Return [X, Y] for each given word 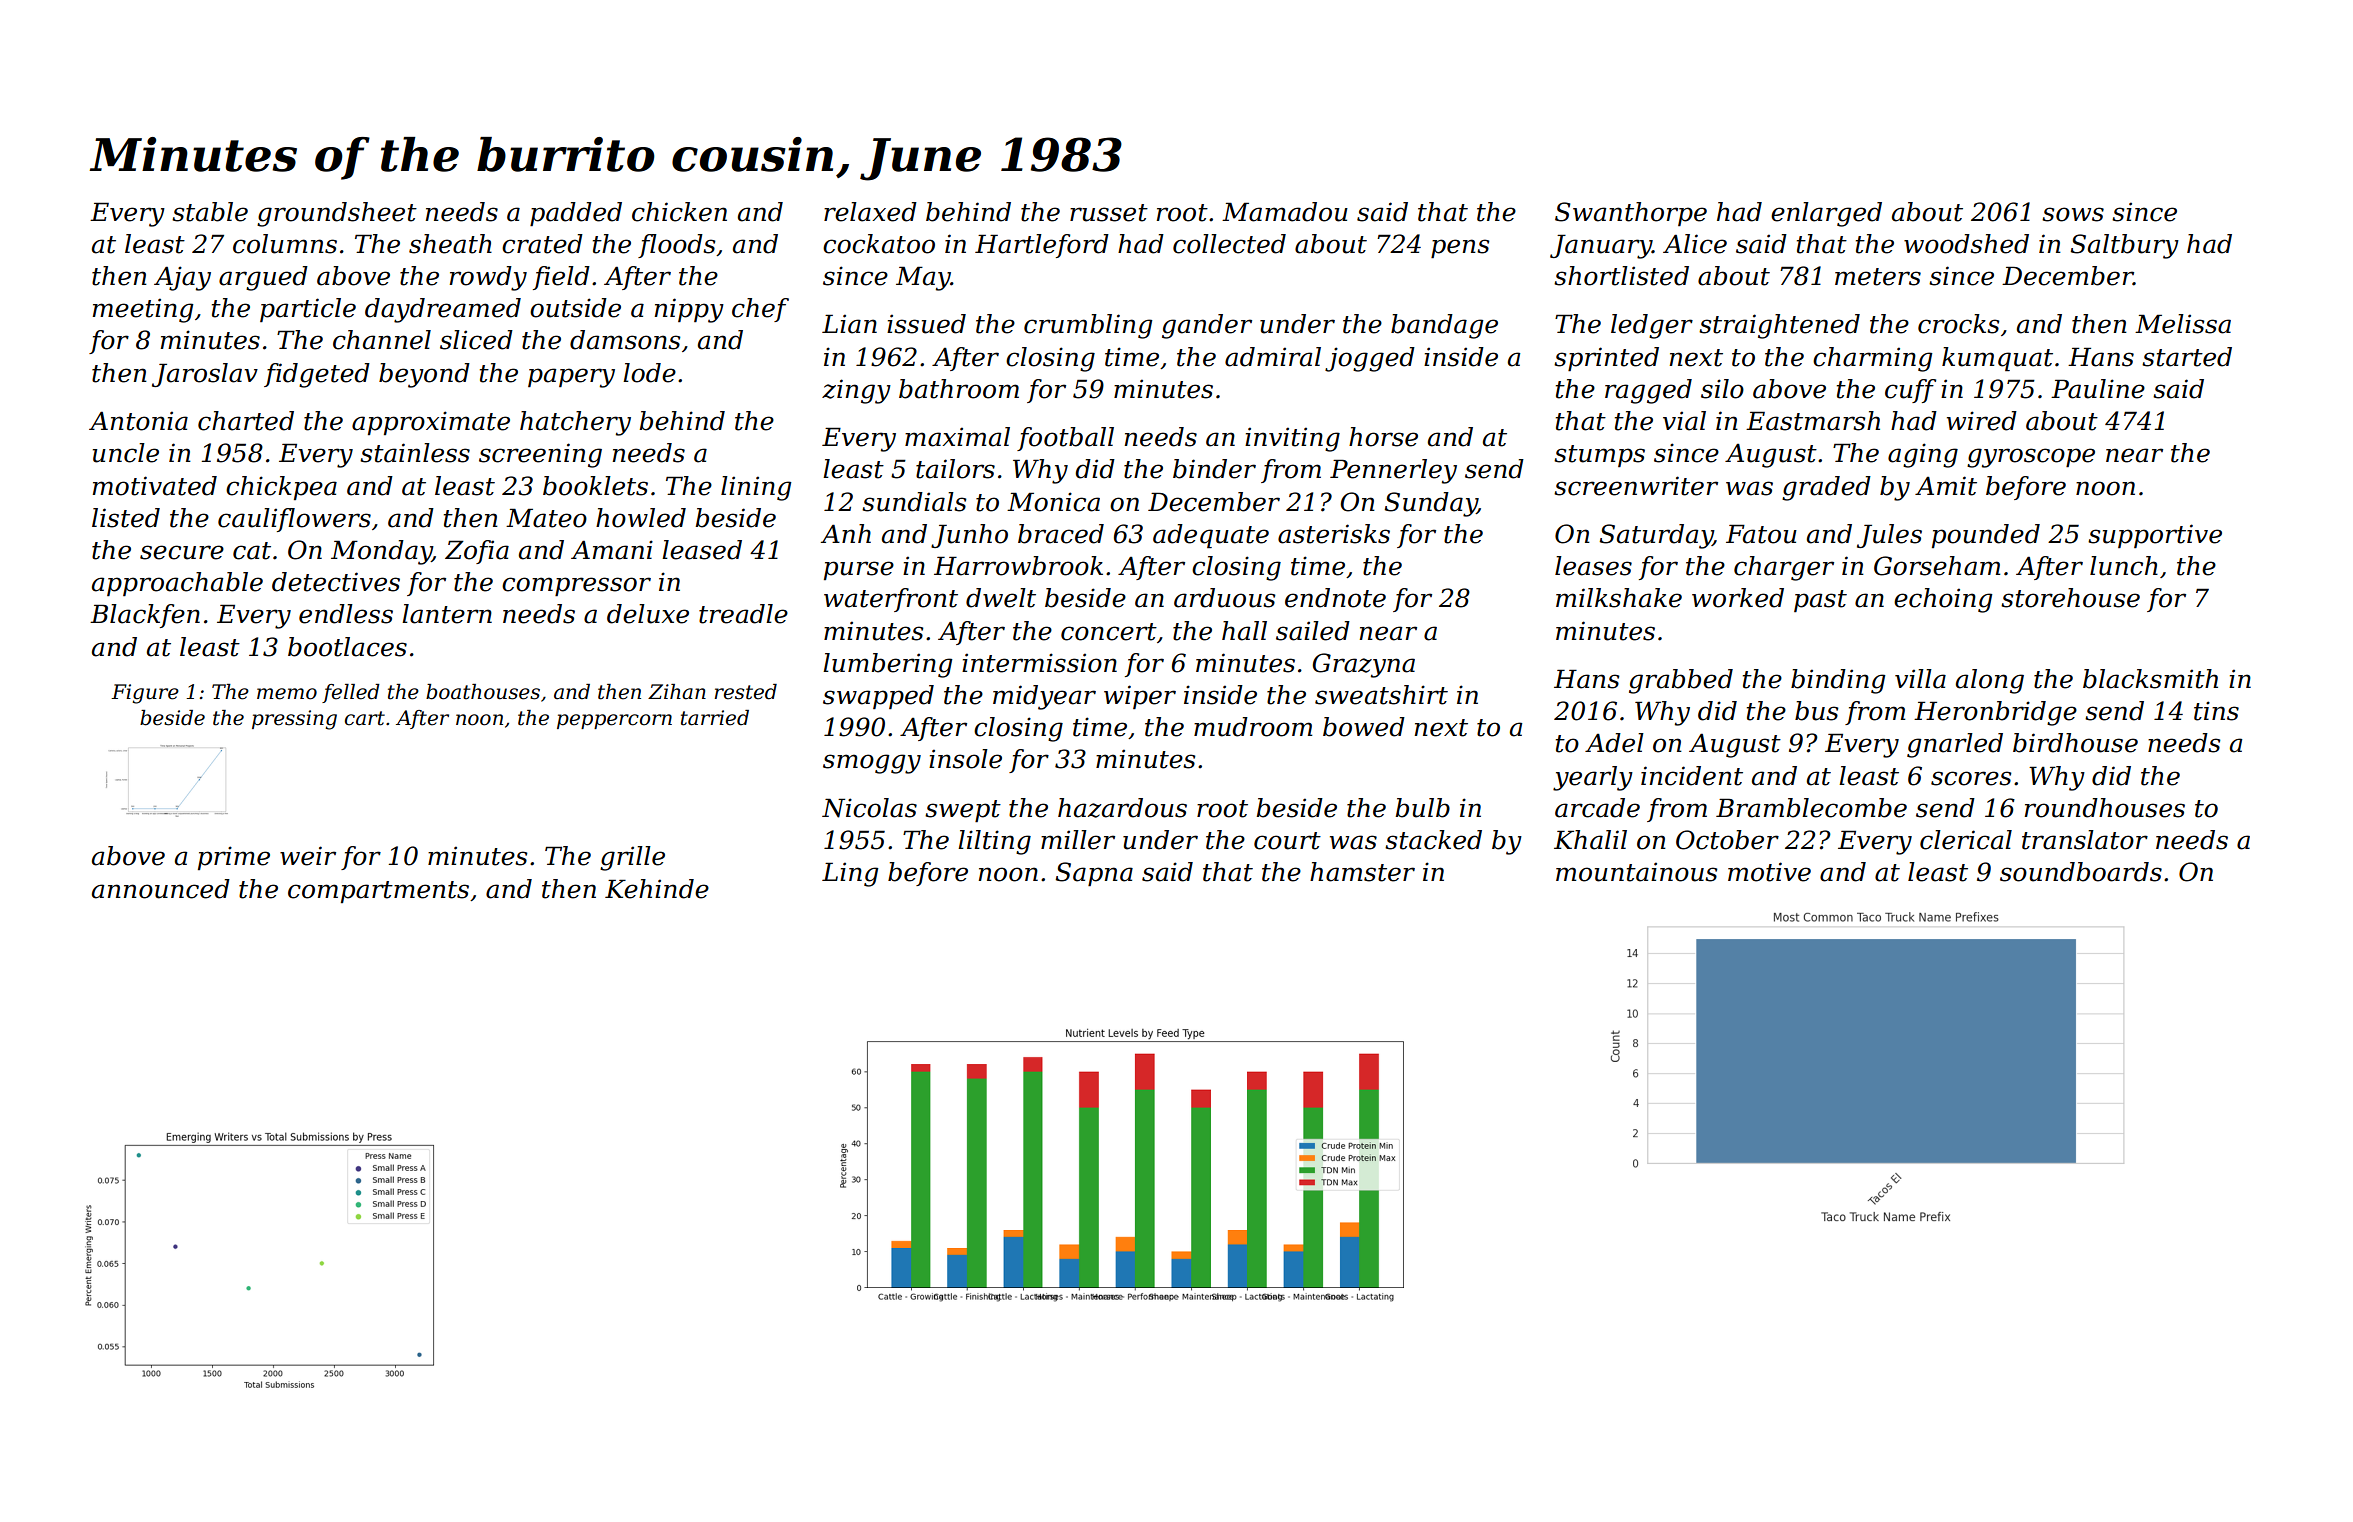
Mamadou [1285, 212]
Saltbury [2125, 246]
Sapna [1094, 874]
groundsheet [337, 214]
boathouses [483, 692]
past [1820, 601]
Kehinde [657, 889]
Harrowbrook [1018, 566]
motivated [155, 486]
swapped [878, 697]
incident [1692, 776]
